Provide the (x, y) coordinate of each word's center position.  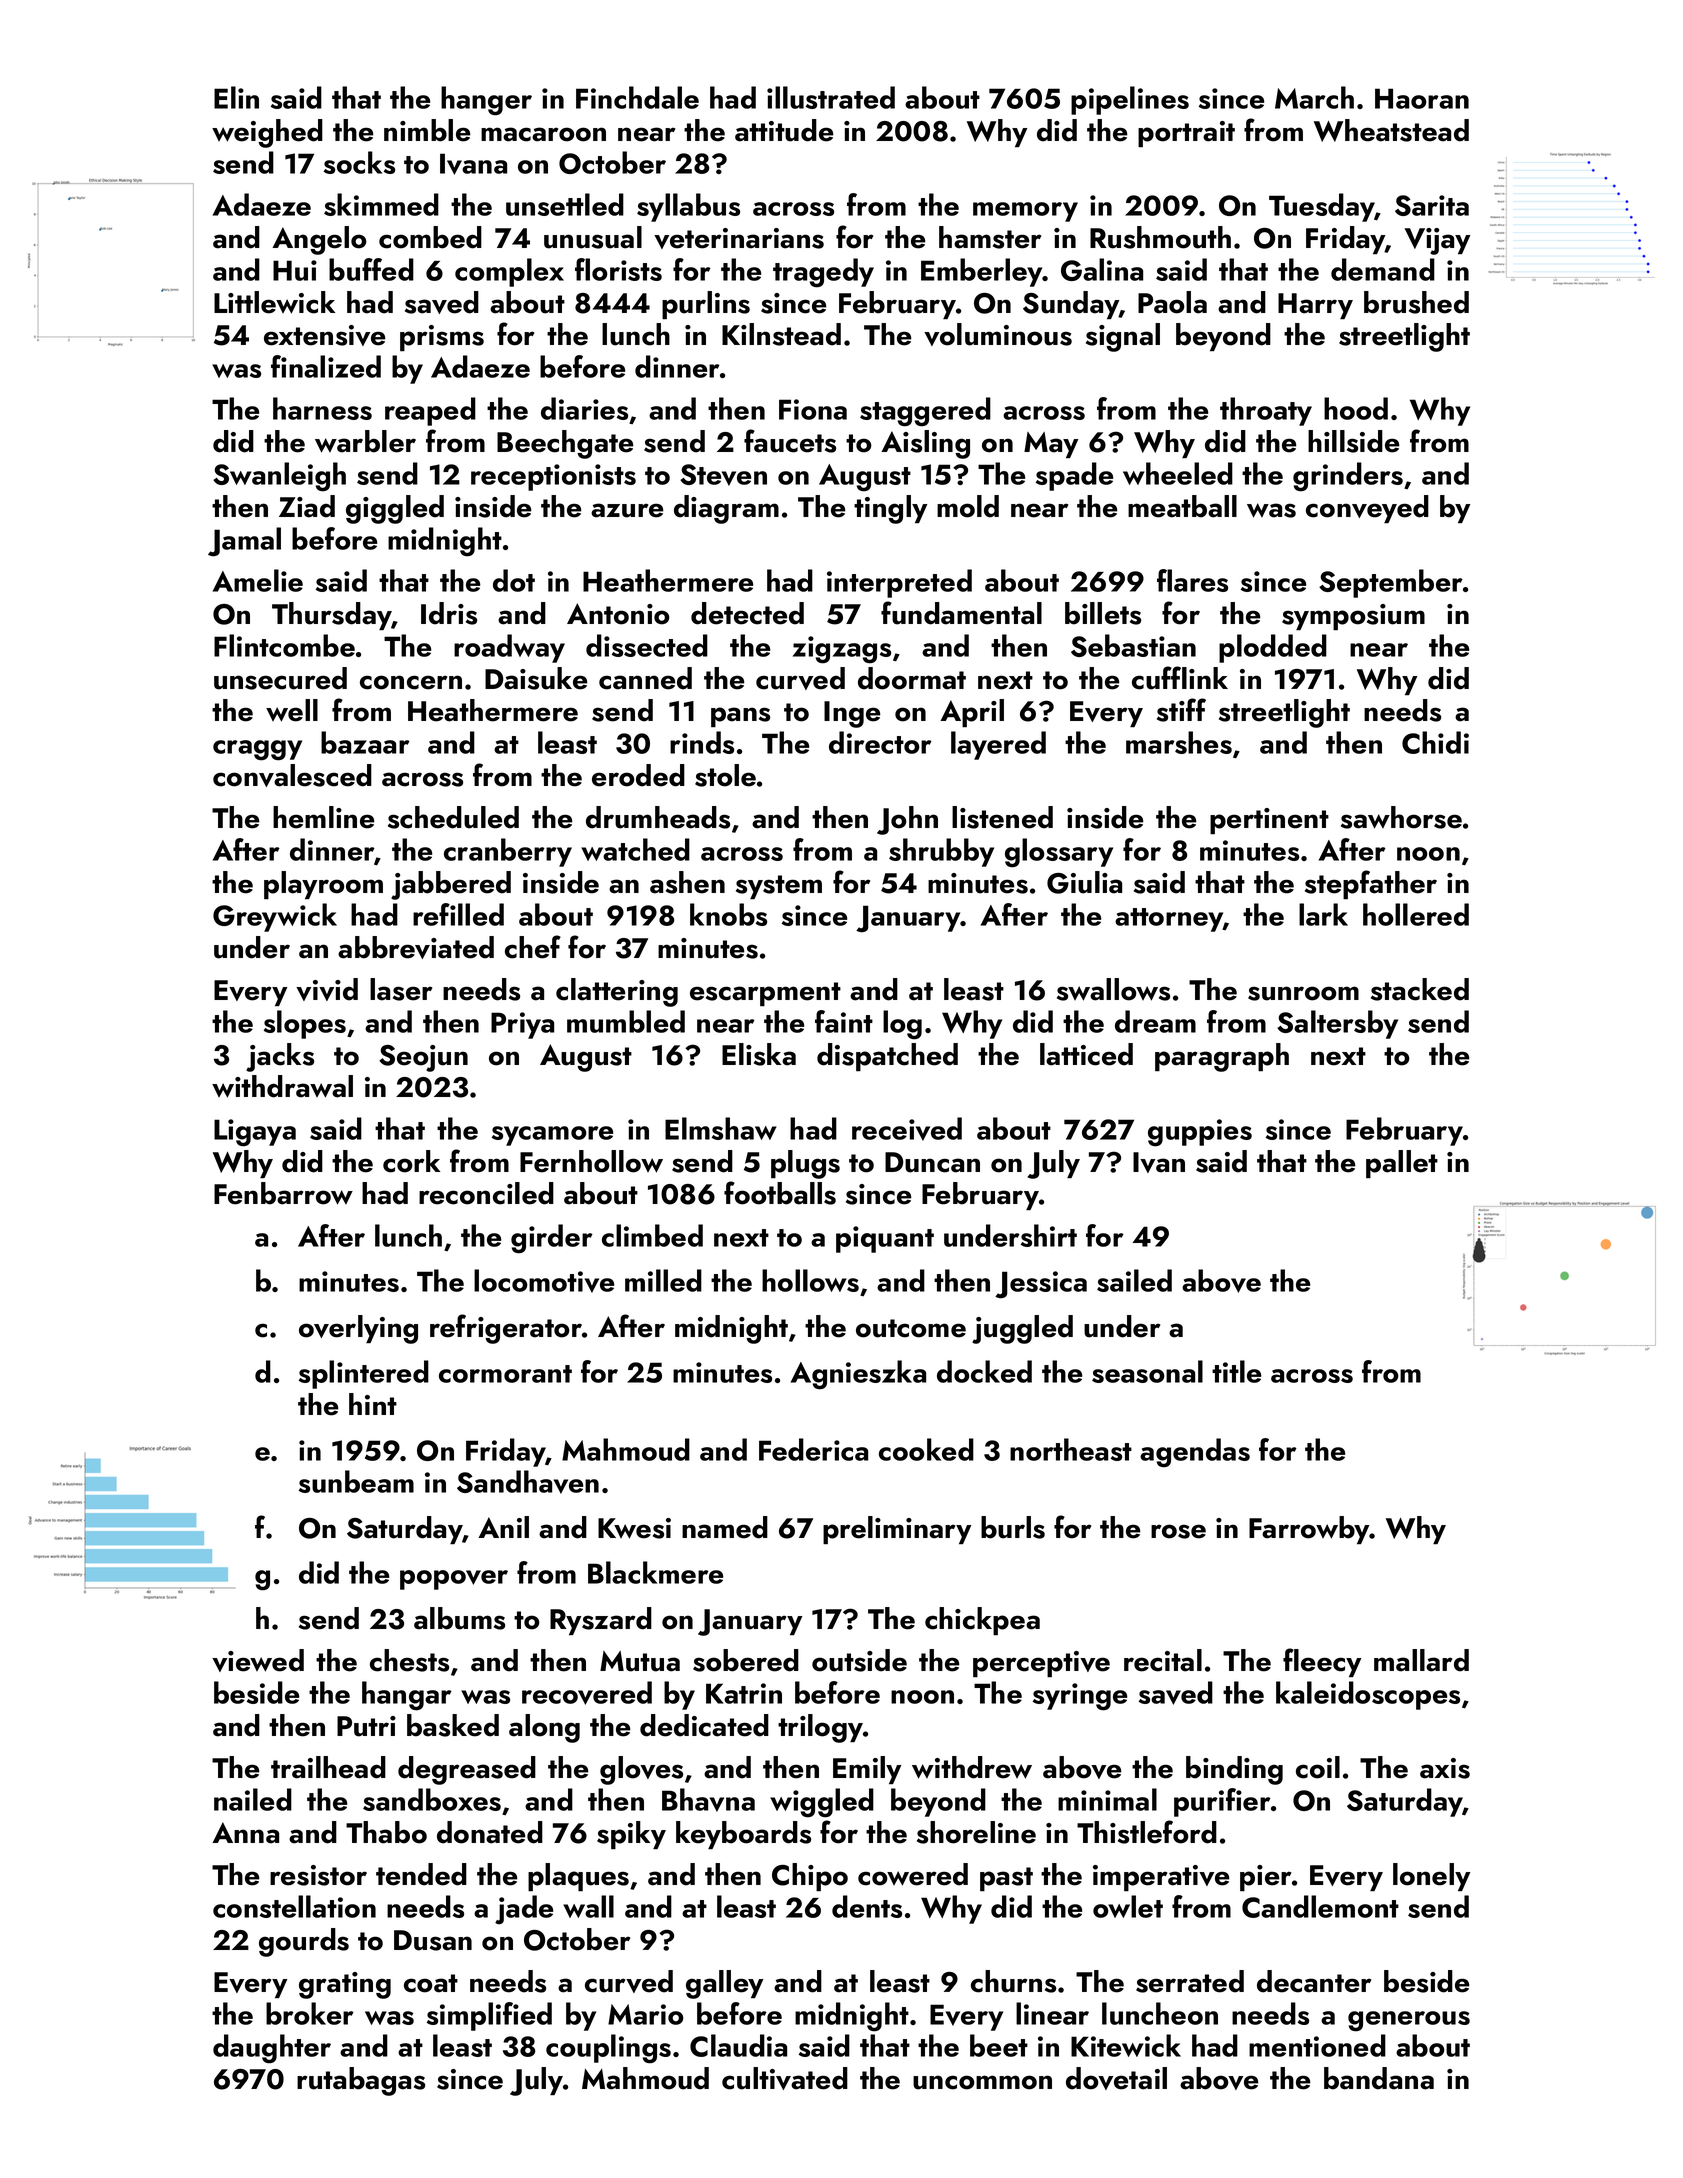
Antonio (618, 614)
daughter (272, 2049)
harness (322, 408)
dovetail (1116, 2078)
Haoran (1422, 98)
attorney (1169, 920)
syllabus (688, 207)
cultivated (785, 2078)
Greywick (275, 917)
